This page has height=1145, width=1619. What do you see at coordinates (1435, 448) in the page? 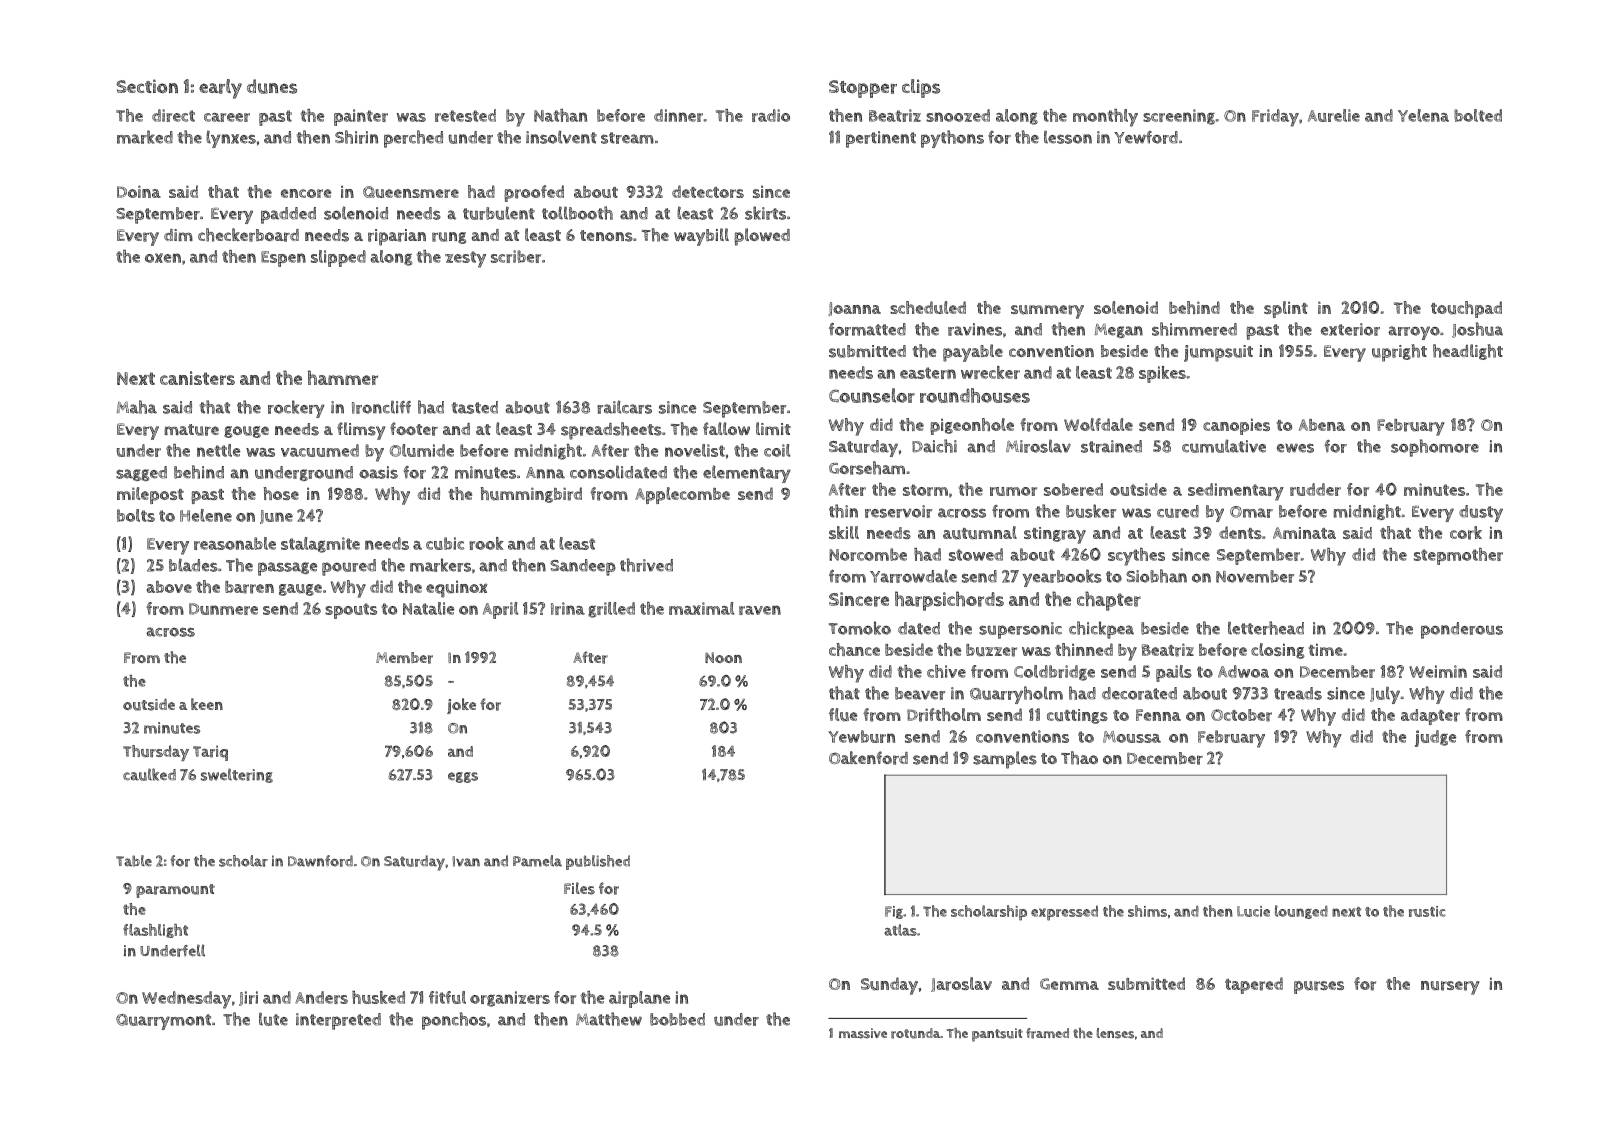
I see `sophomore` at bounding box center [1435, 448].
